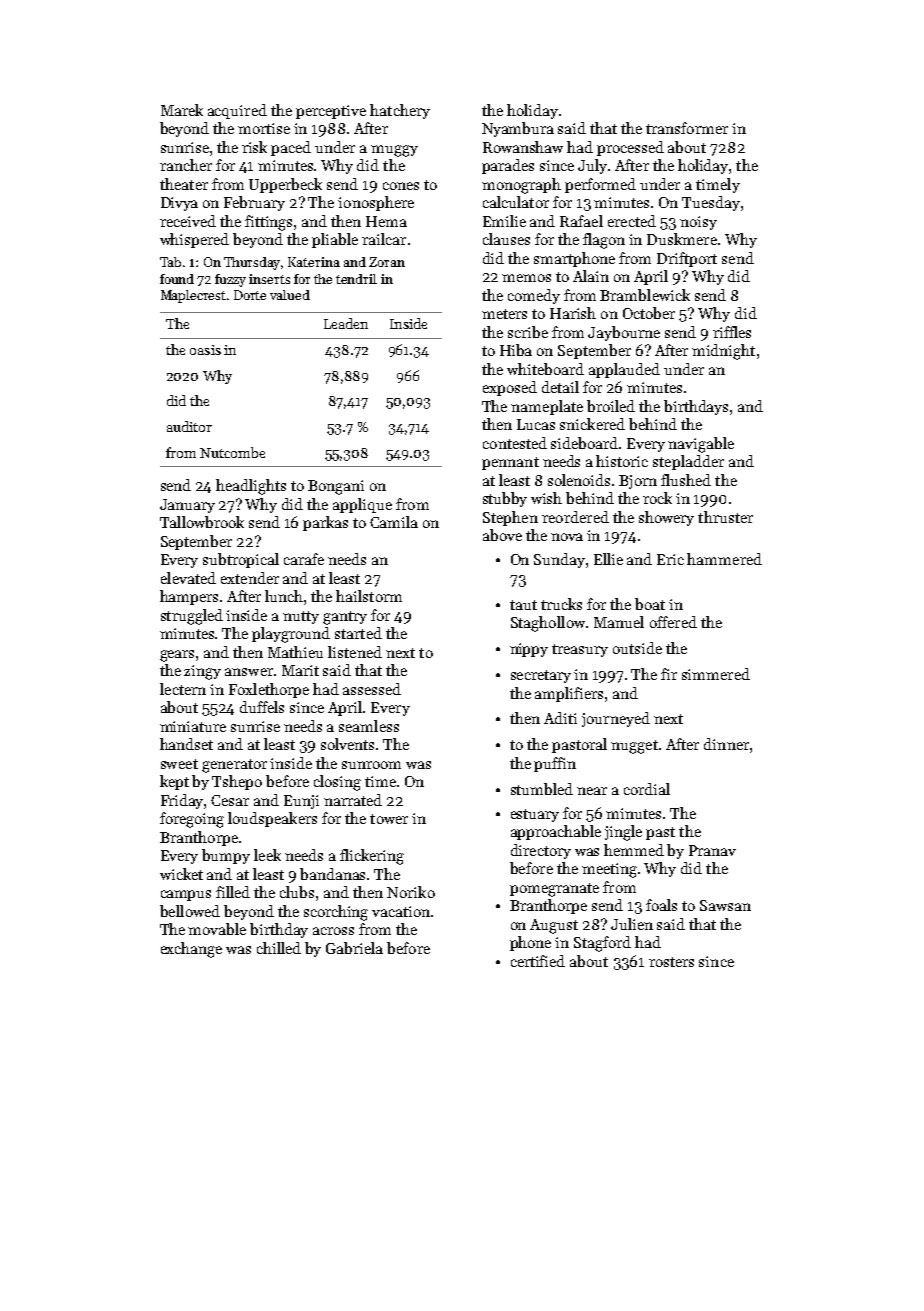 This image has width=924, height=1311. I want to click on handset, so click(186, 744).
